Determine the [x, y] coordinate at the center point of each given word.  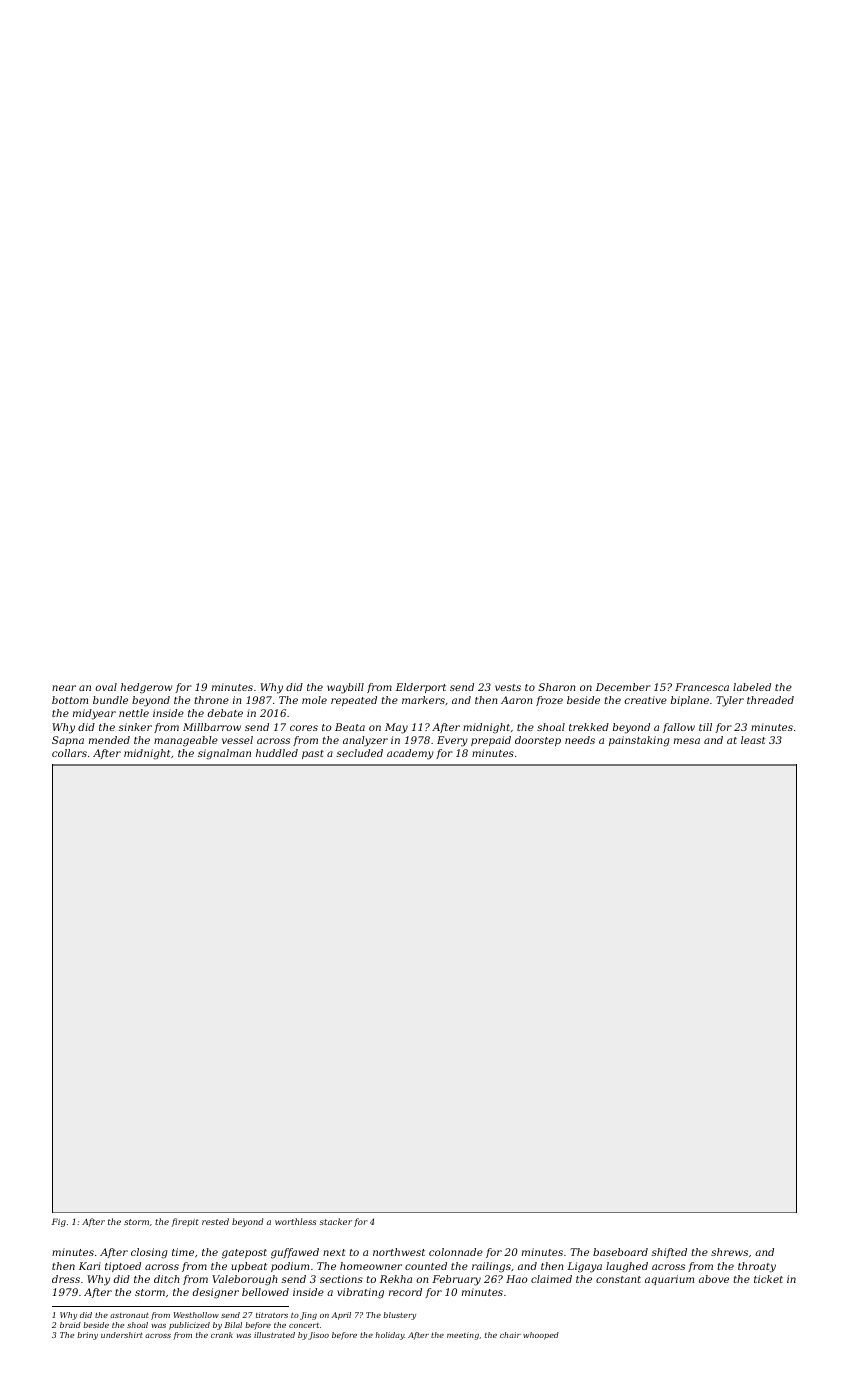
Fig [59, 1222]
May [396, 728]
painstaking [639, 741]
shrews [729, 1252]
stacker [335, 1221]
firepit [185, 1222]
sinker [135, 727]
